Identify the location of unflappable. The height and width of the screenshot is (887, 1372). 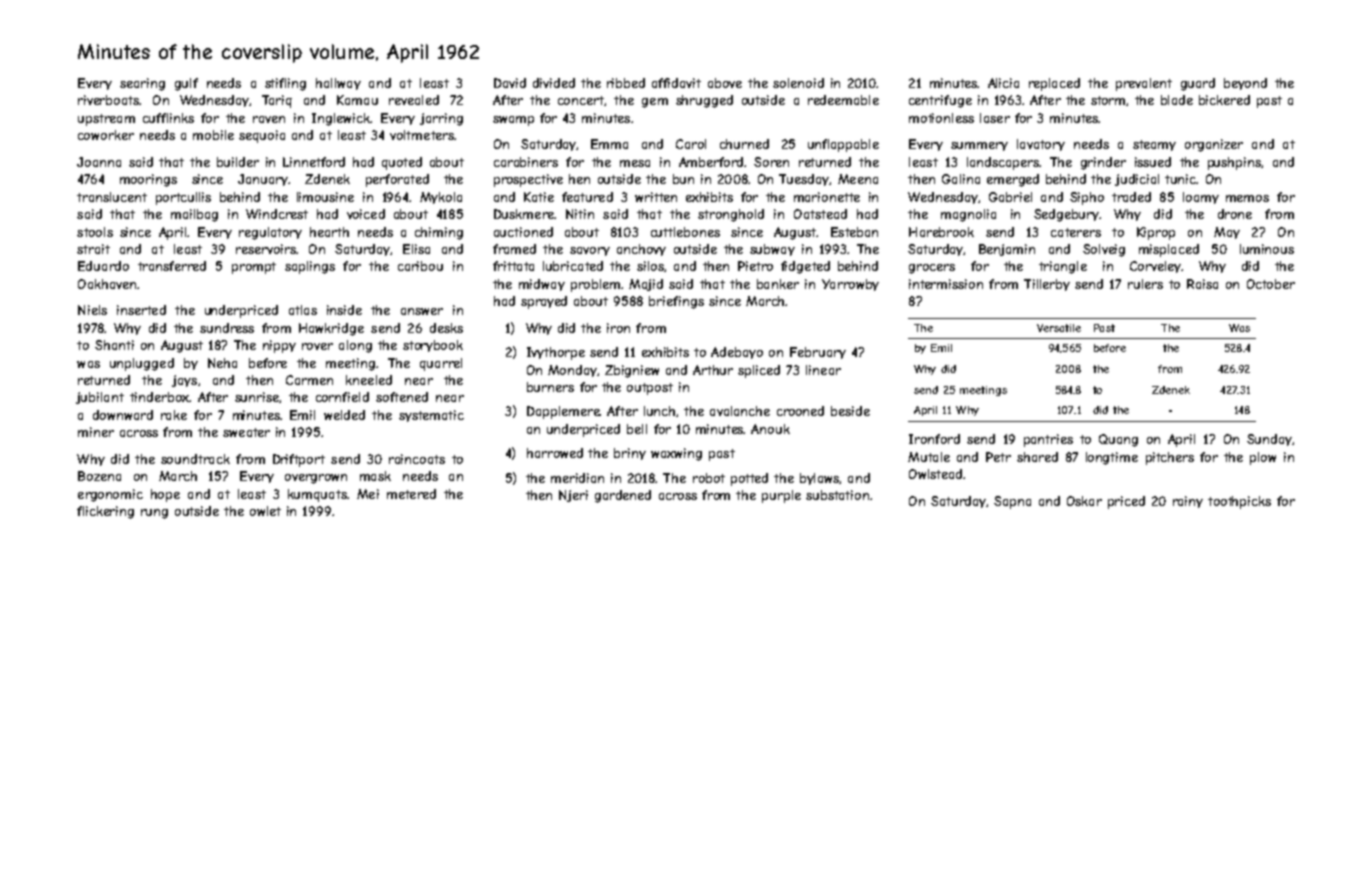
(843, 145).
